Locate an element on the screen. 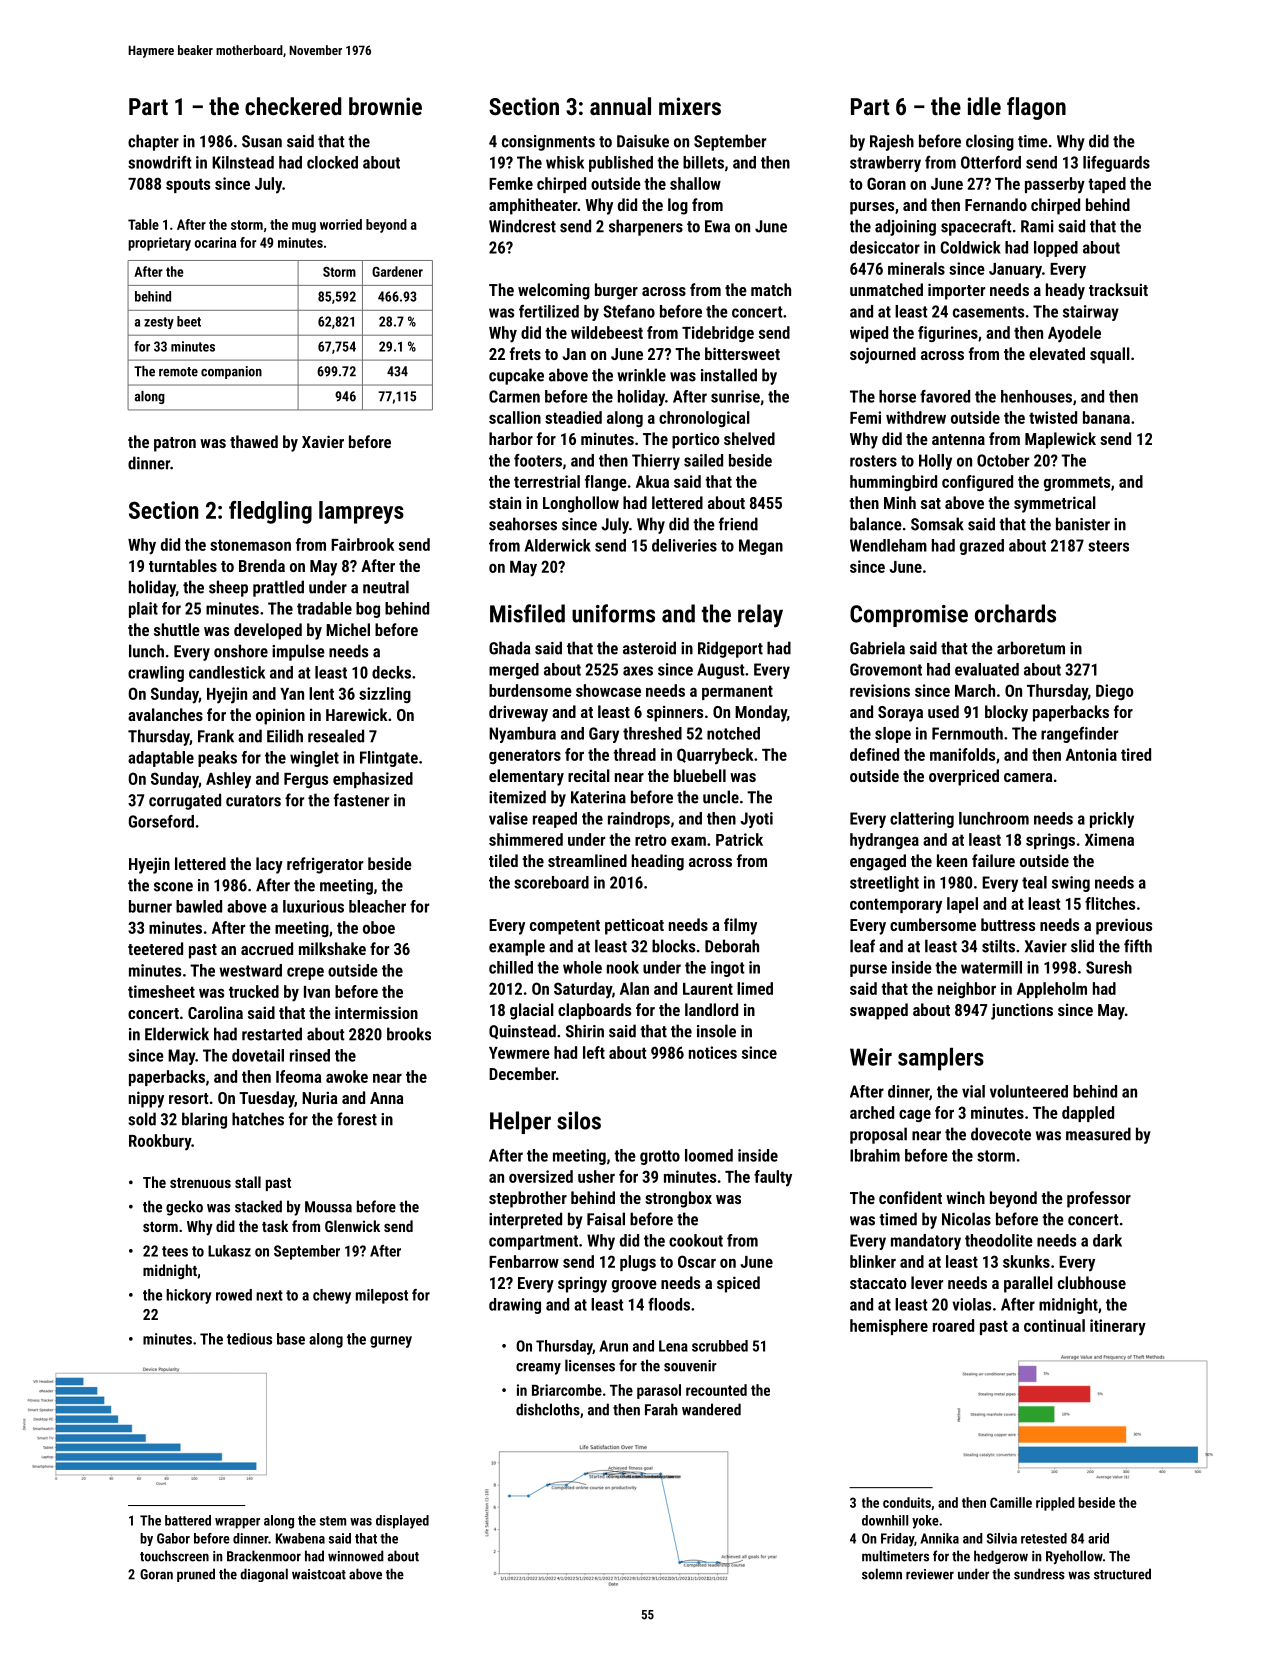 This screenshot has height=1659, width=1282. slid is located at coordinates (1082, 946).
